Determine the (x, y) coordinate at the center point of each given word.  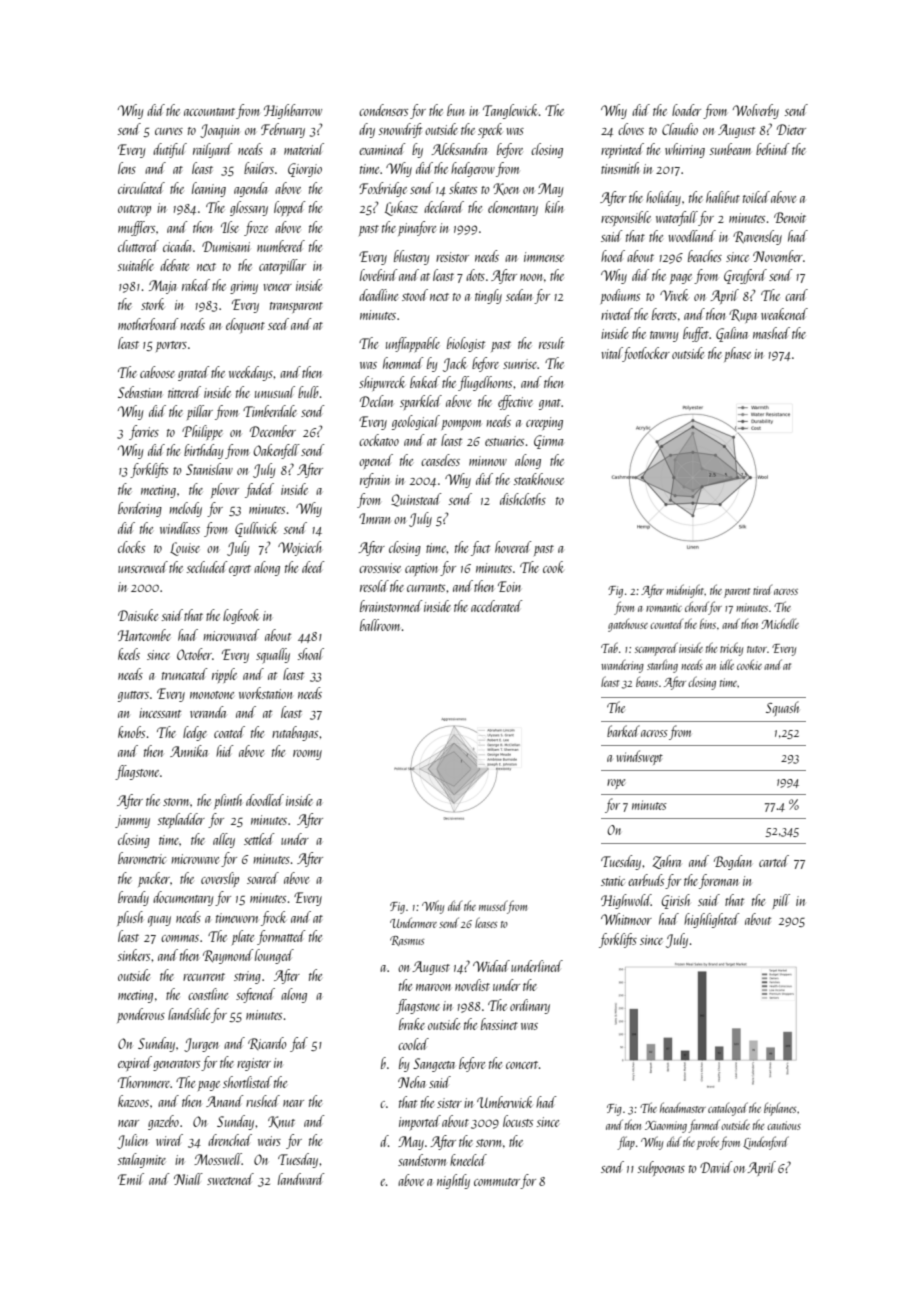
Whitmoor (626, 919)
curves (169, 131)
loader (686, 110)
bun (455, 110)
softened (255, 995)
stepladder (181, 820)
